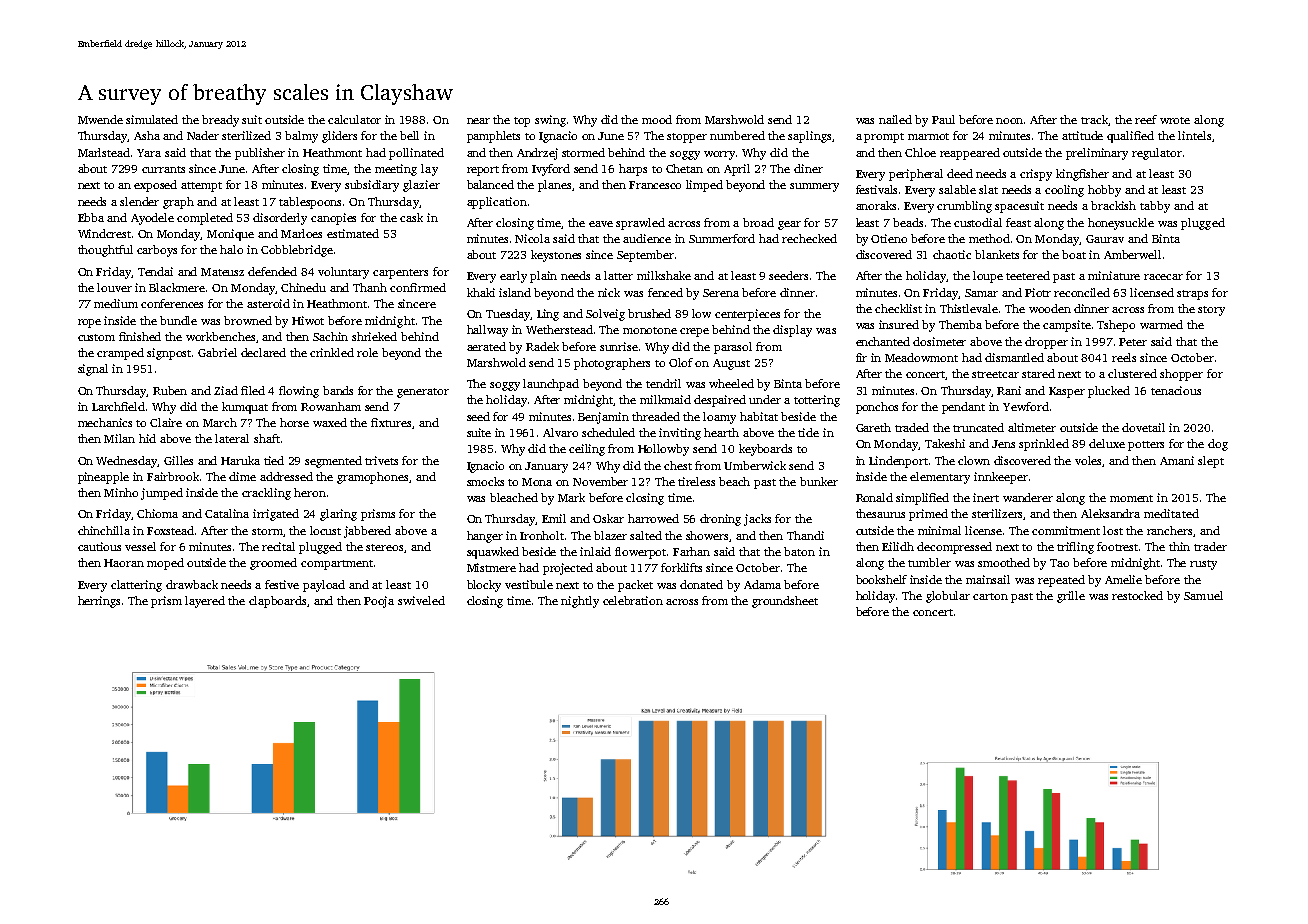 The image size is (1308, 924). What do you see at coordinates (998, 514) in the screenshot?
I see `sterilizers` at bounding box center [998, 514].
